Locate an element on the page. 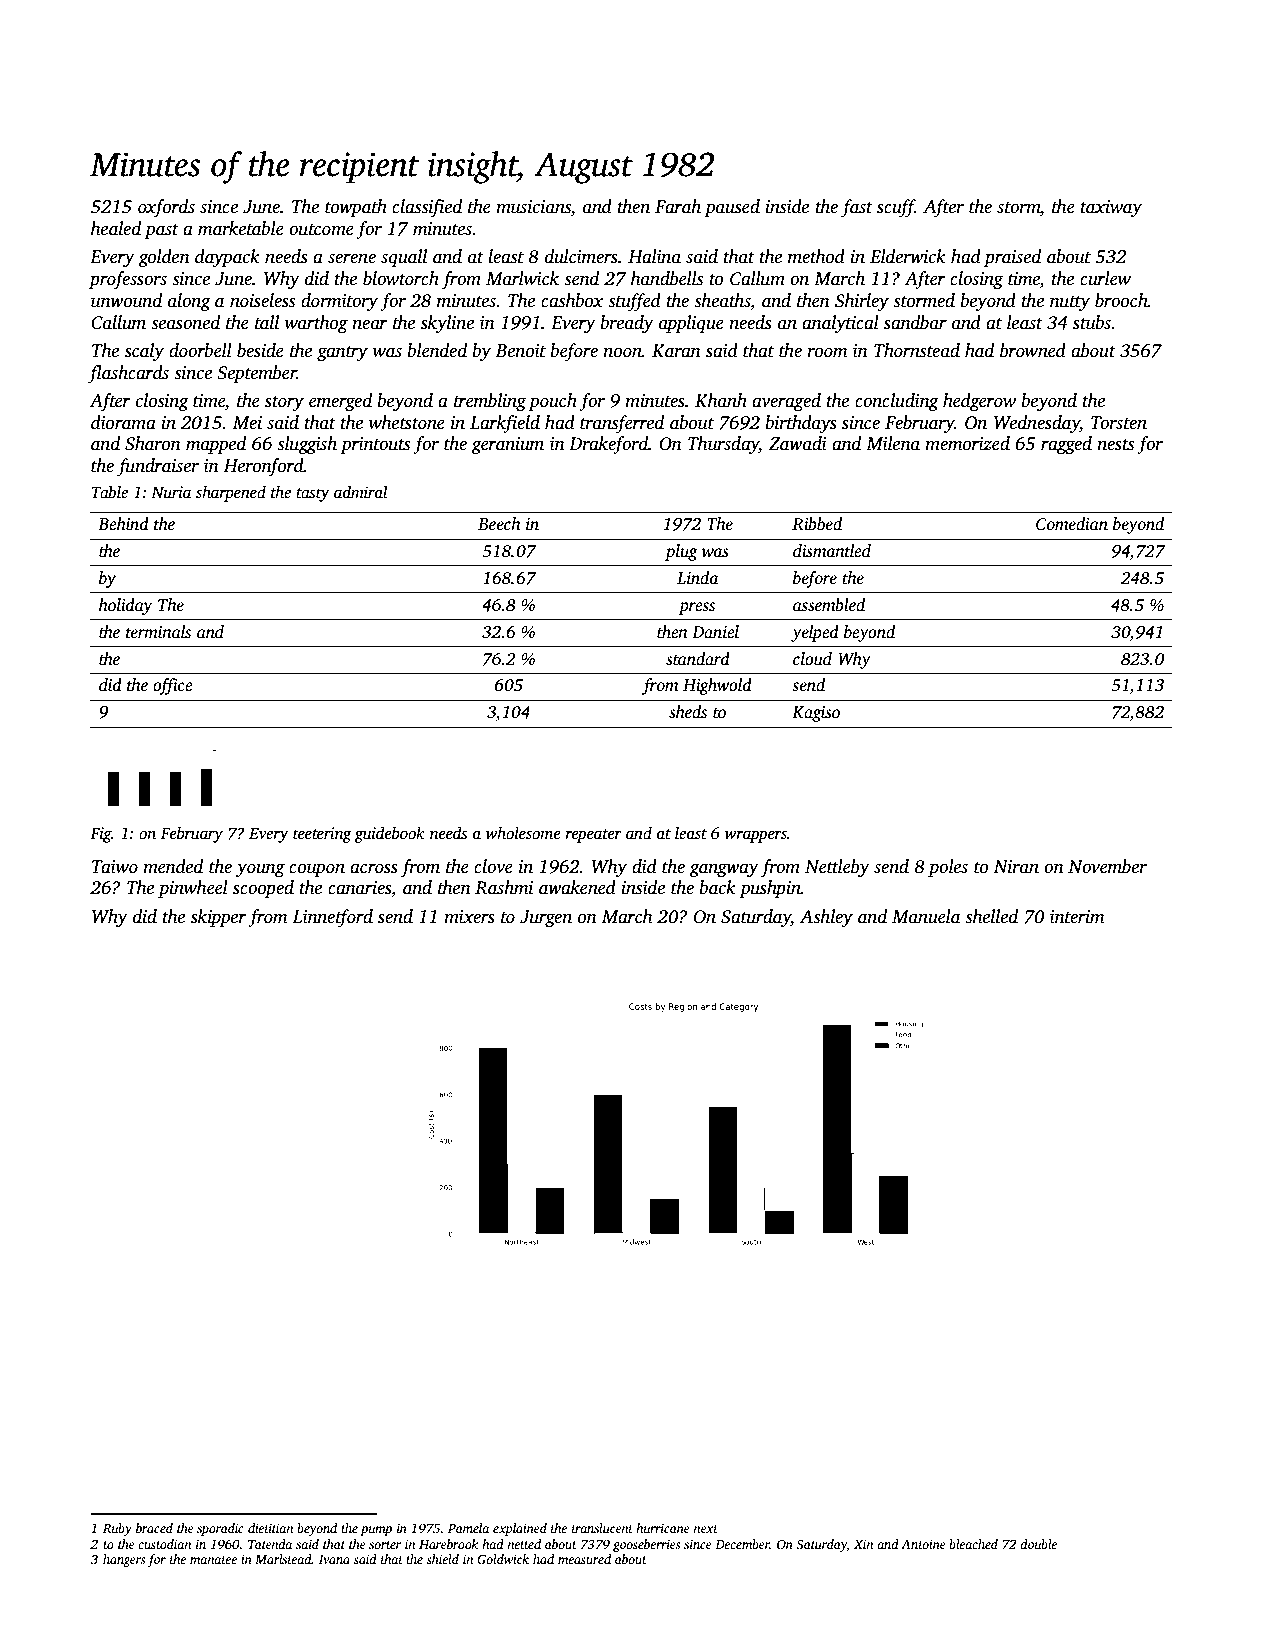 The image size is (1263, 1635). Goldwick is located at coordinates (503, 1559).
